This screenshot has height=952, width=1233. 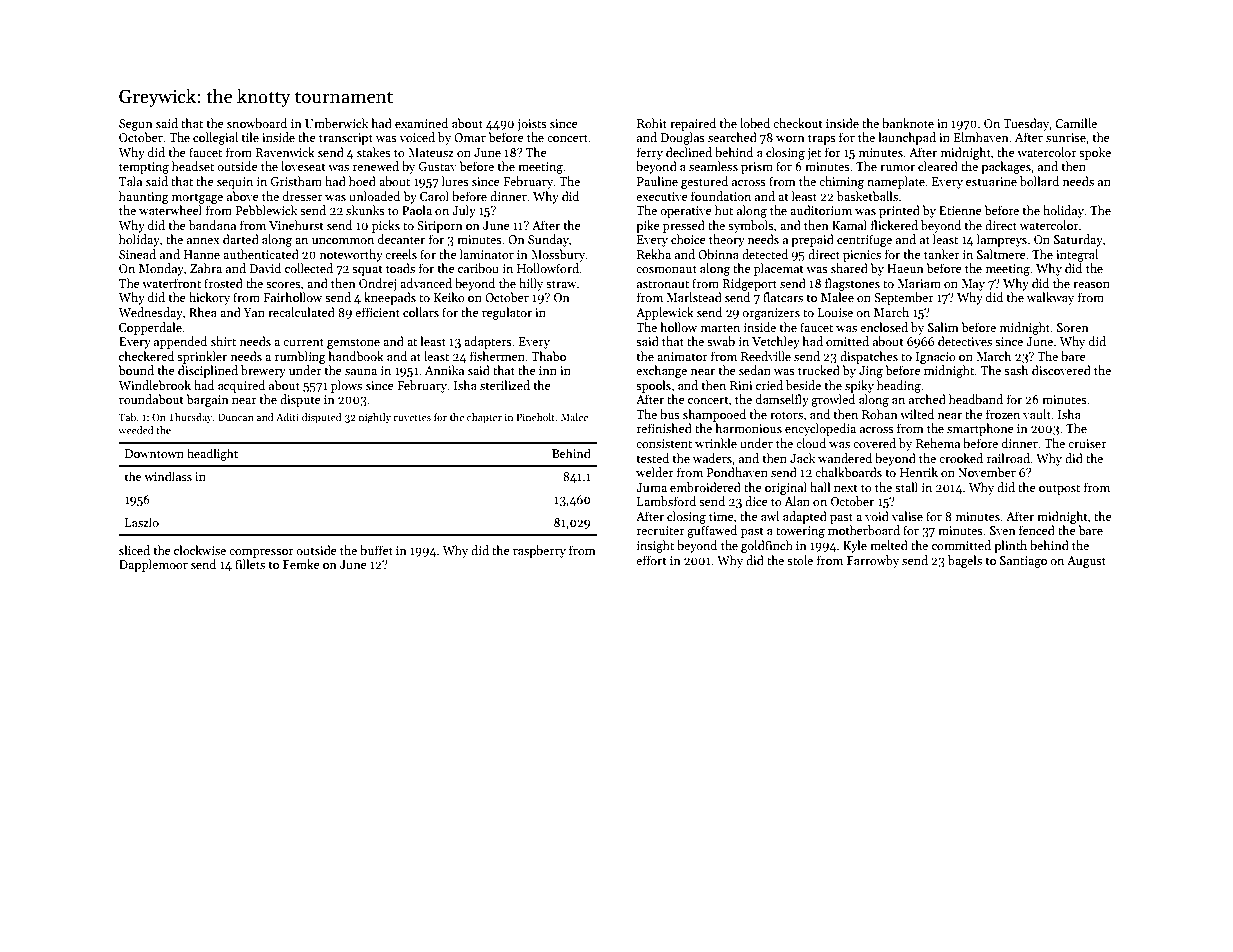 I want to click on checkout, so click(x=798, y=123).
